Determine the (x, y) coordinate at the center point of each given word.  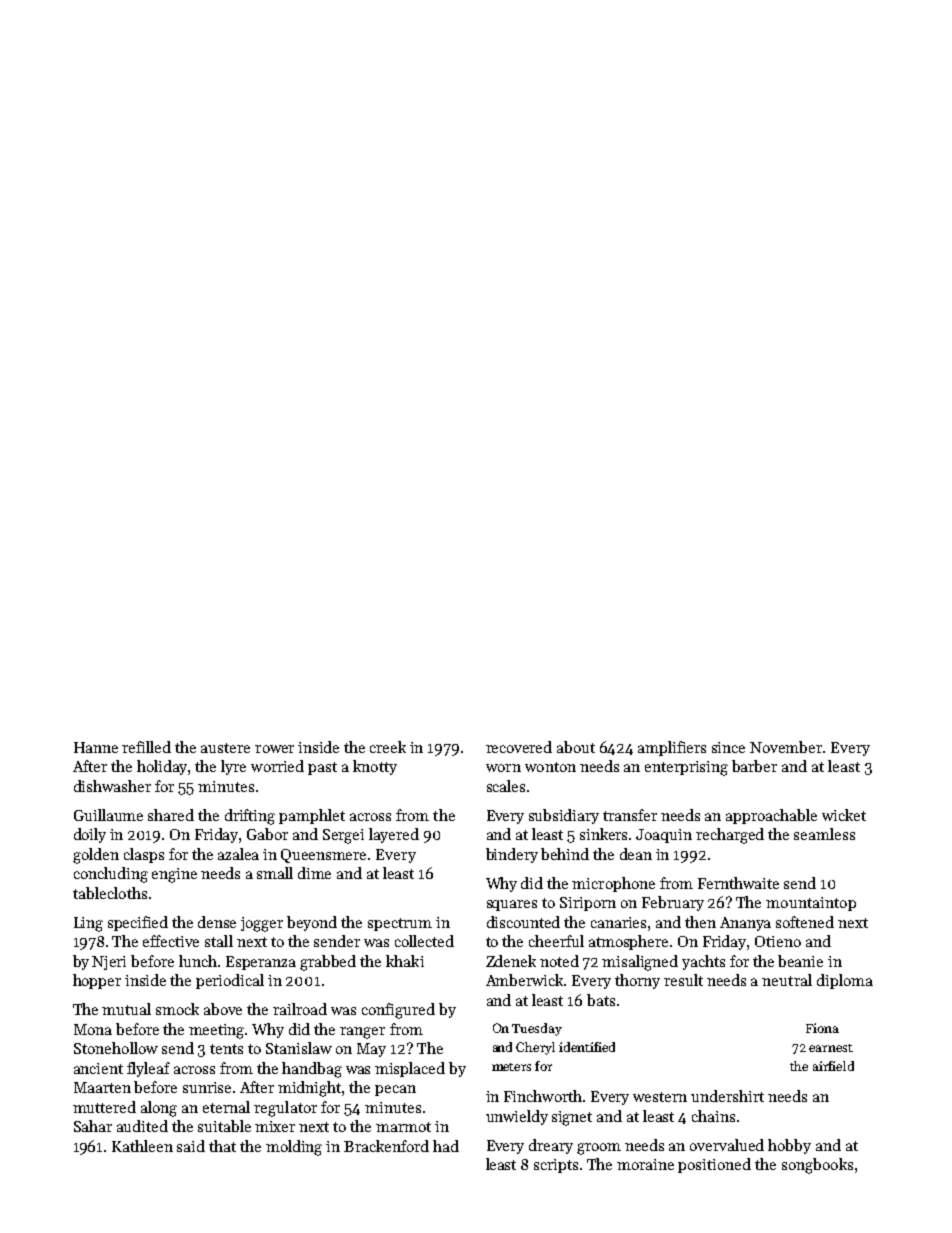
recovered (519, 747)
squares (512, 905)
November (786, 747)
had (446, 1146)
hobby (789, 1146)
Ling (88, 924)
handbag (312, 1070)
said (191, 1146)
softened (805, 922)
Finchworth (543, 1096)
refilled (146, 747)
